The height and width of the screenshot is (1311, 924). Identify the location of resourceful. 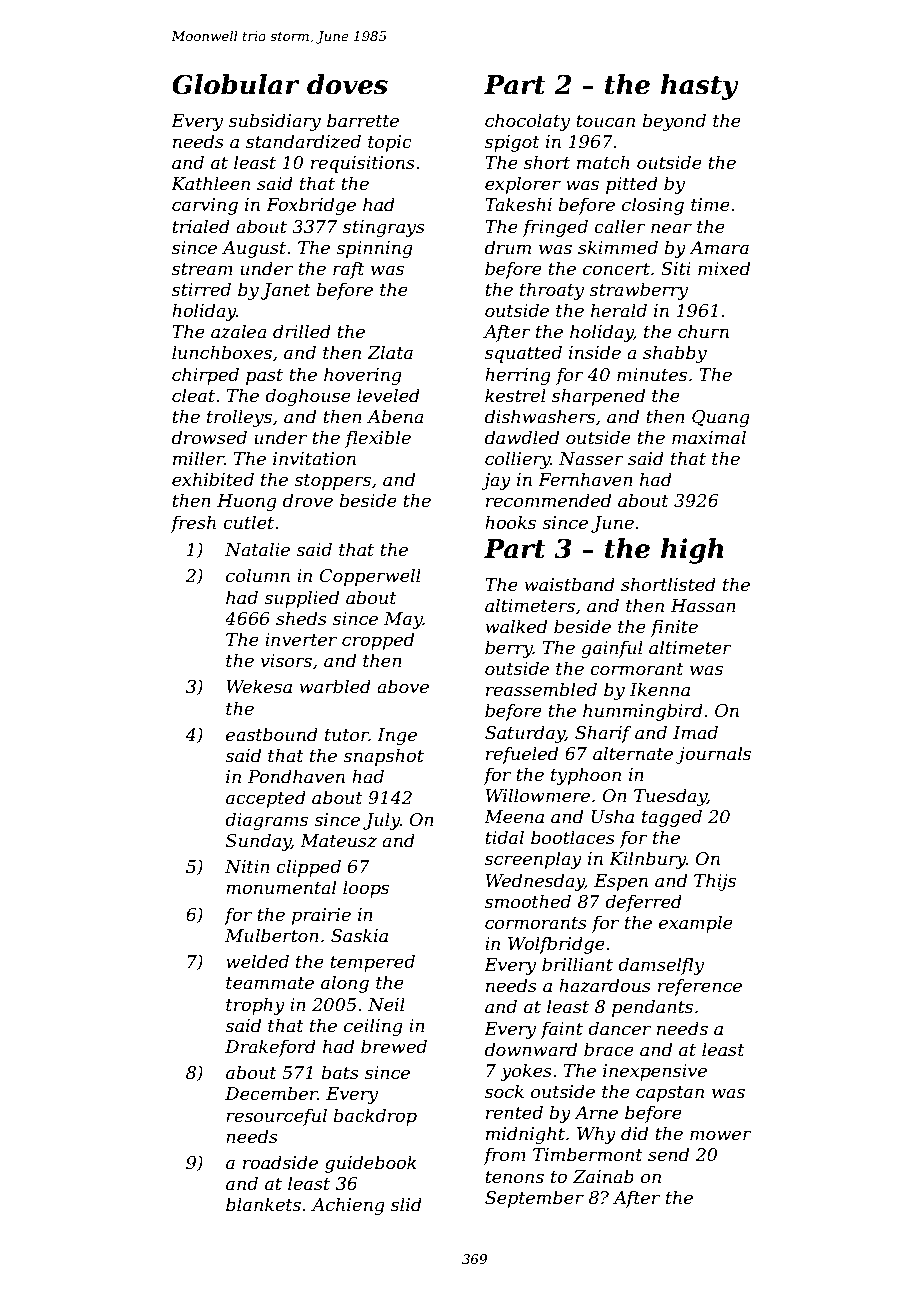
(276, 1117).
